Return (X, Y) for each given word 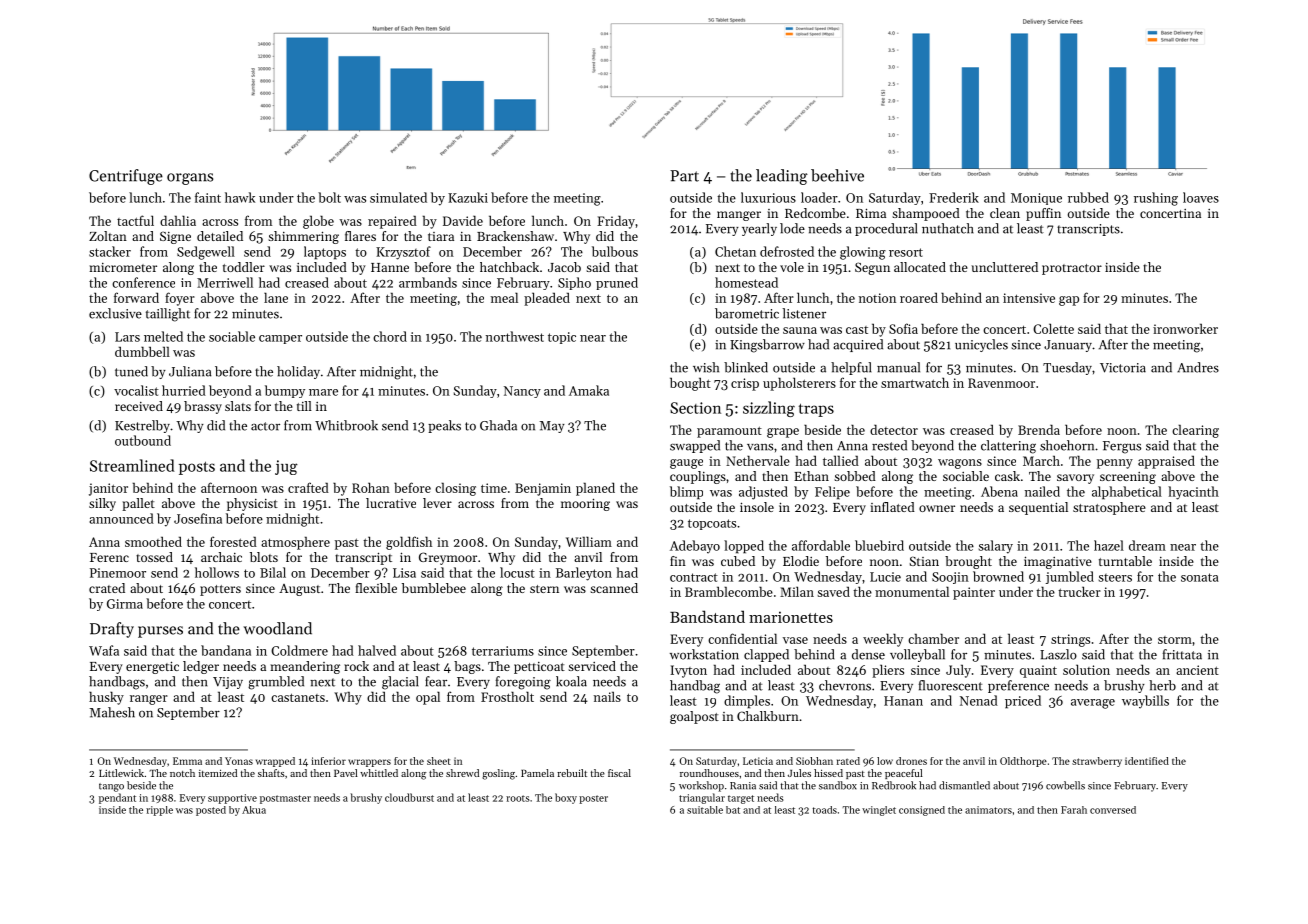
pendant (117, 798)
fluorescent (951, 685)
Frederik (954, 197)
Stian (924, 561)
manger (739, 216)
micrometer (123, 267)
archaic (221, 557)
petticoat (539, 668)
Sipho (574, 283)
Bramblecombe (729, 591)
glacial (400, 683)
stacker (110, 251)
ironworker (1185, 329)
